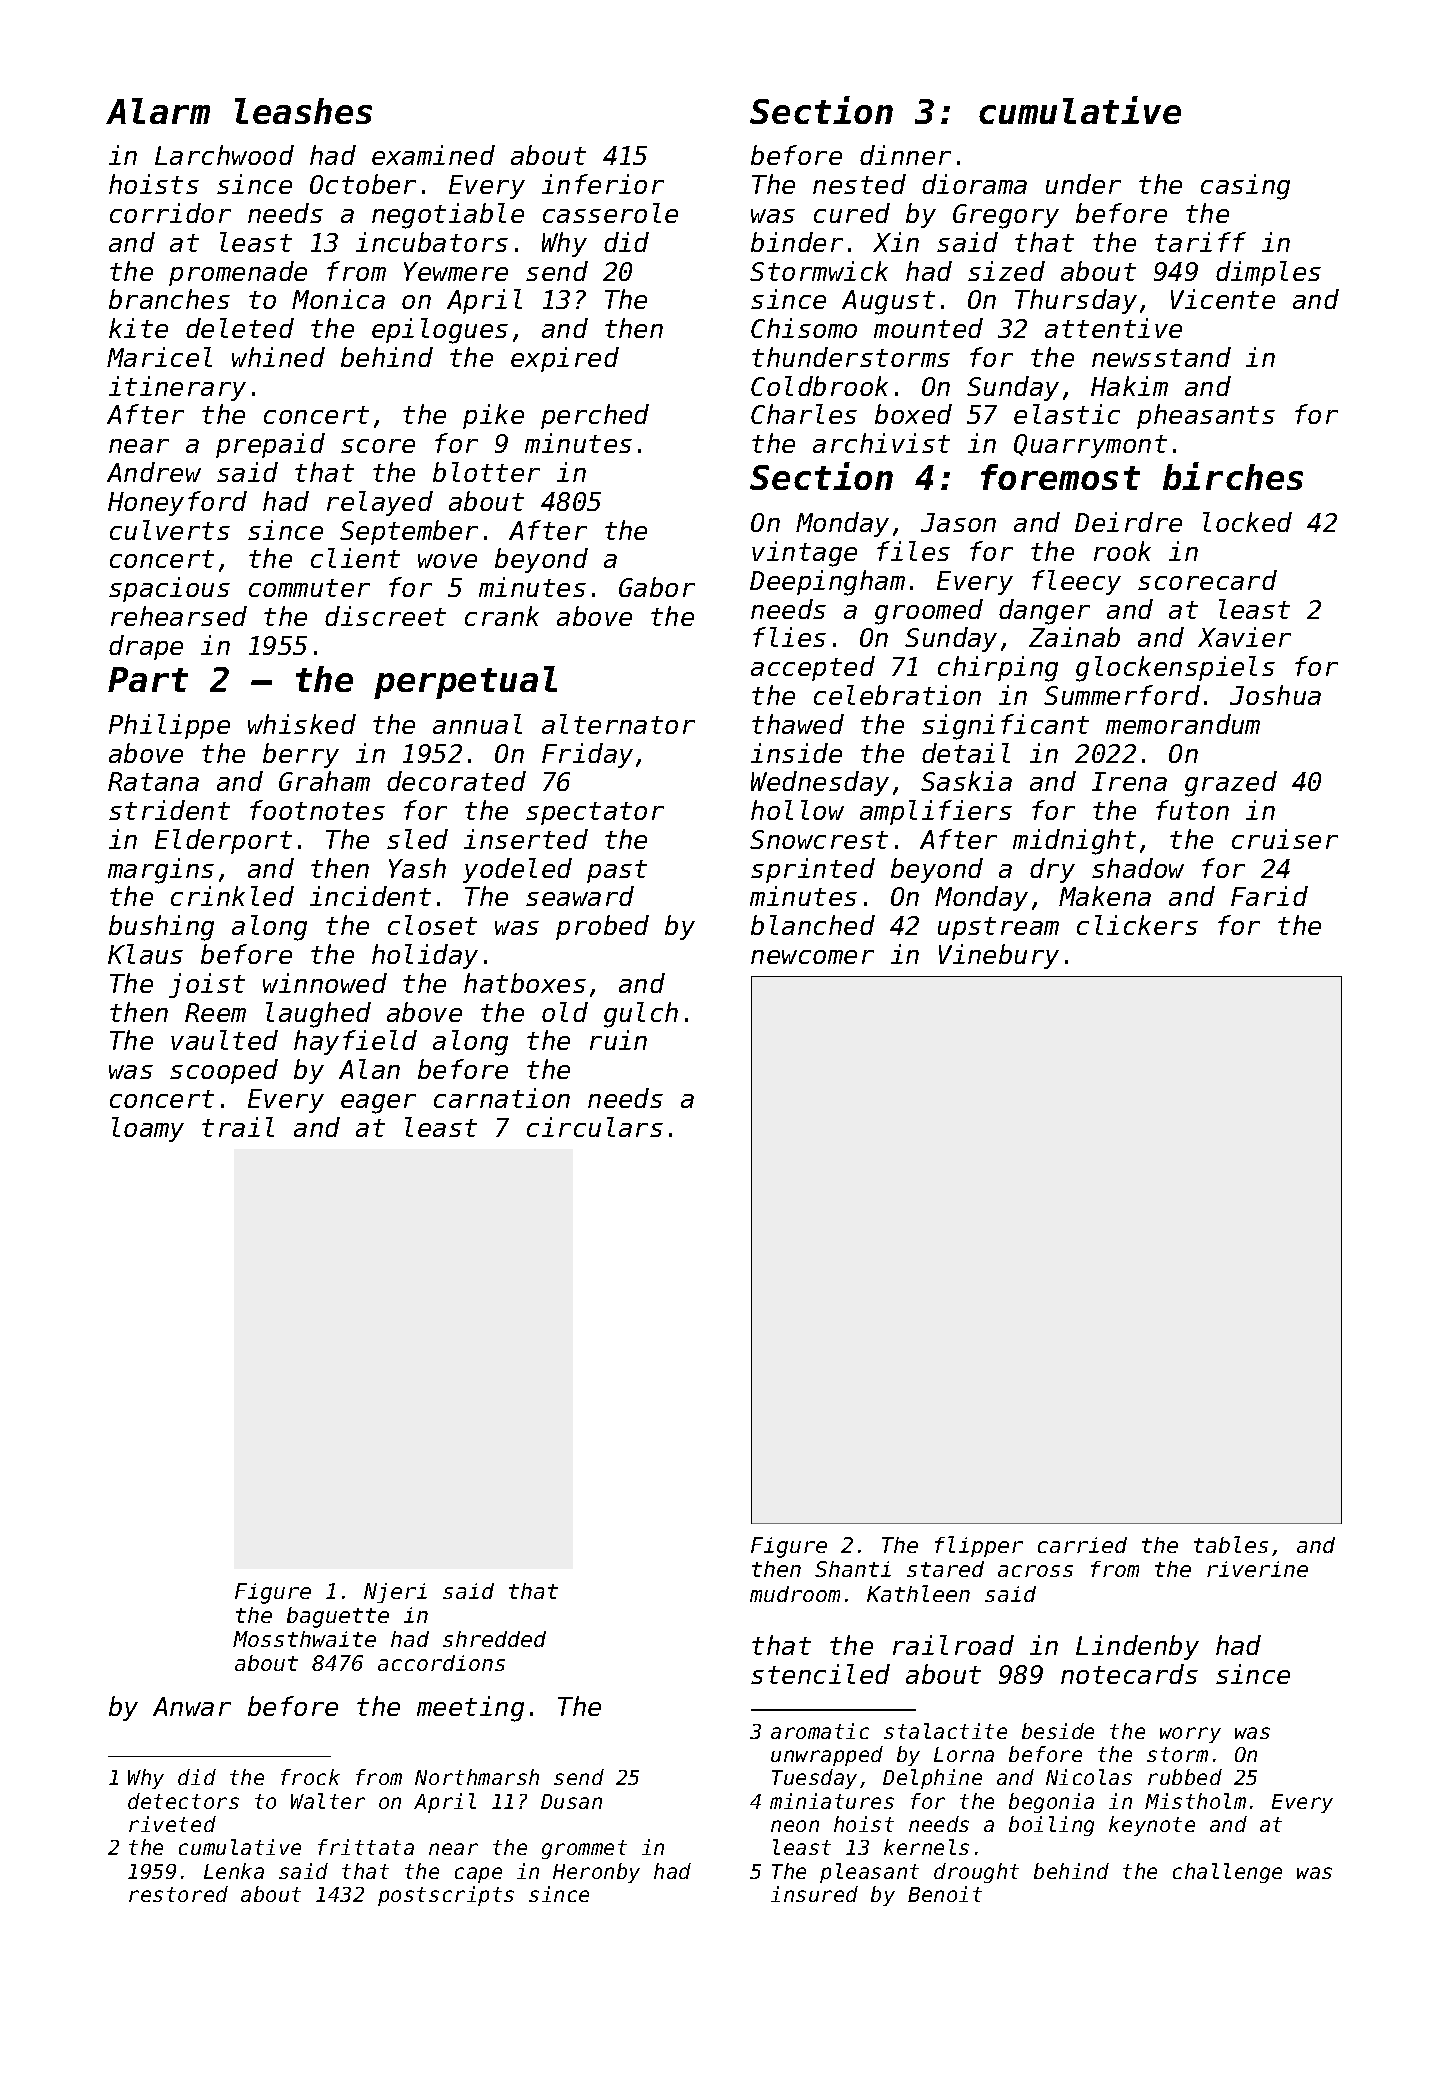 Image resolution: width=1450 pixels, height=2100 pixels. What do you see at coordinates (584, 1849) in the image?
I see `grommet` at bounding box center [584, 1849].
